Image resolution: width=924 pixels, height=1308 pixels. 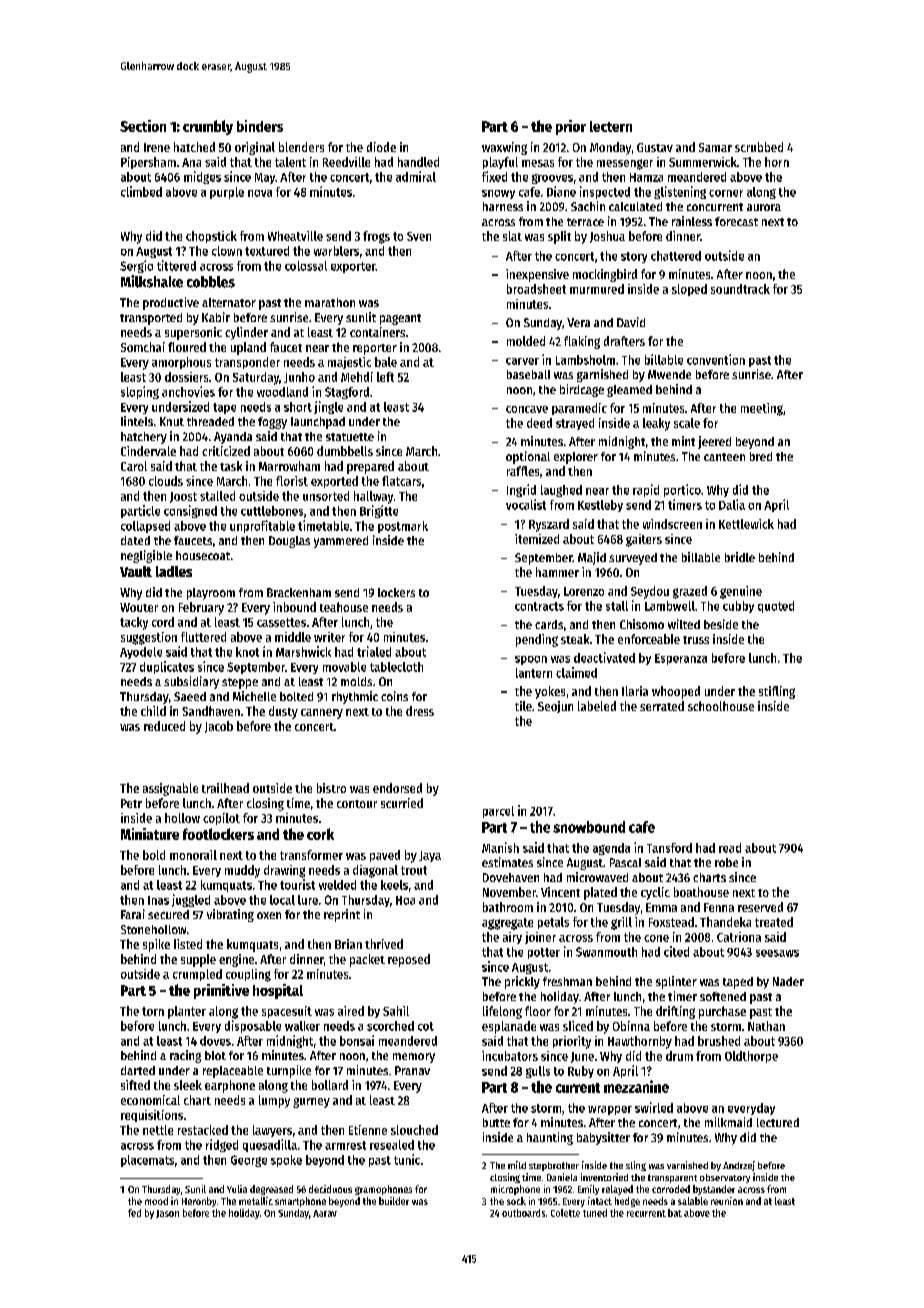 I want to click on rapid, so click(x=646, y=490).
